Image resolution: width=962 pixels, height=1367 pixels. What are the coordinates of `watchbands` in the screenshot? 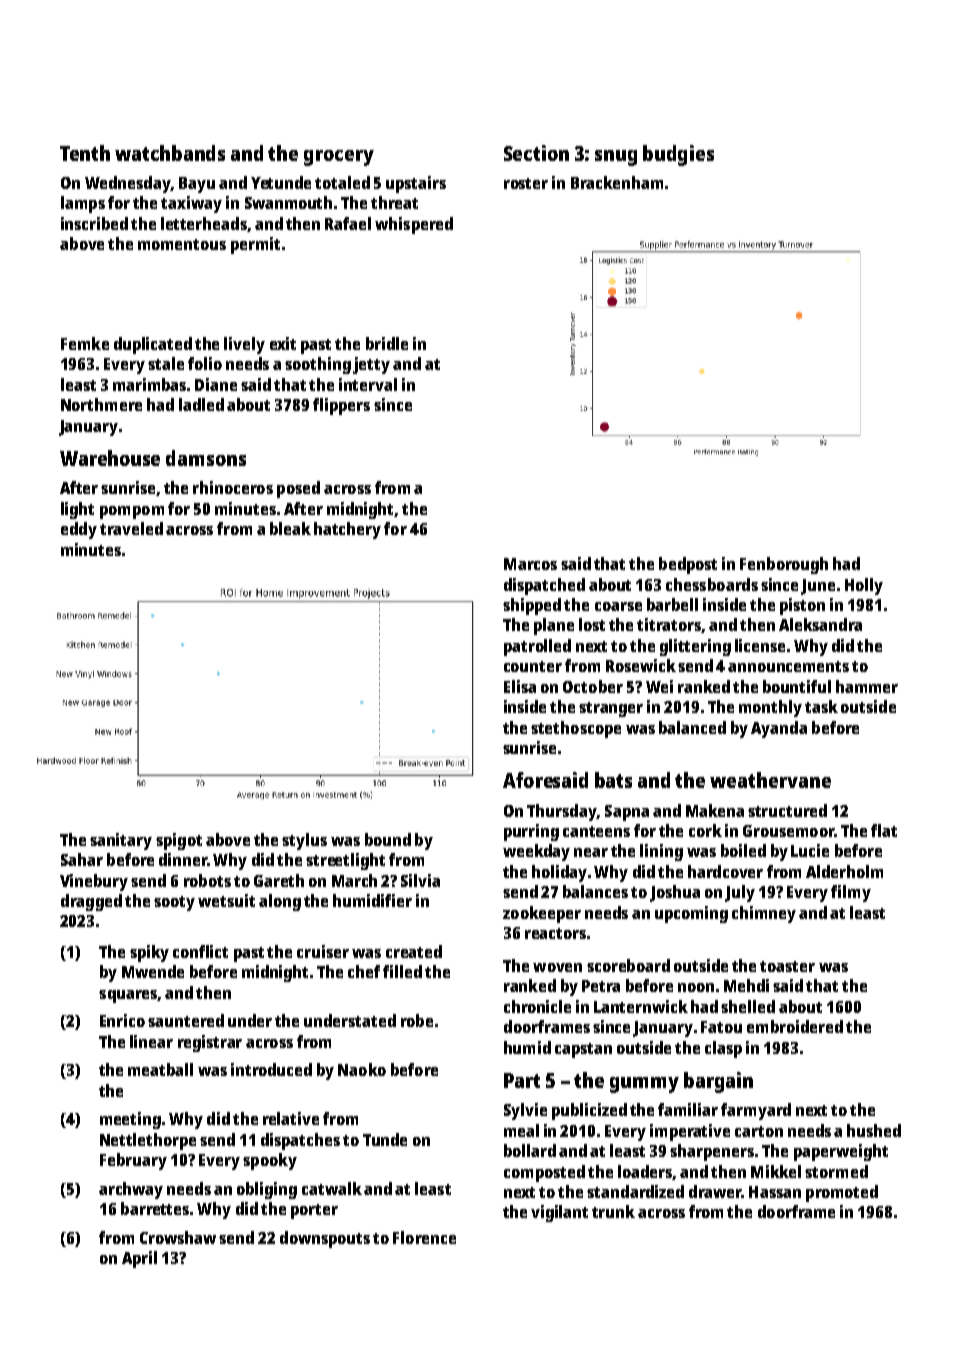 It's located at (170, 153).
